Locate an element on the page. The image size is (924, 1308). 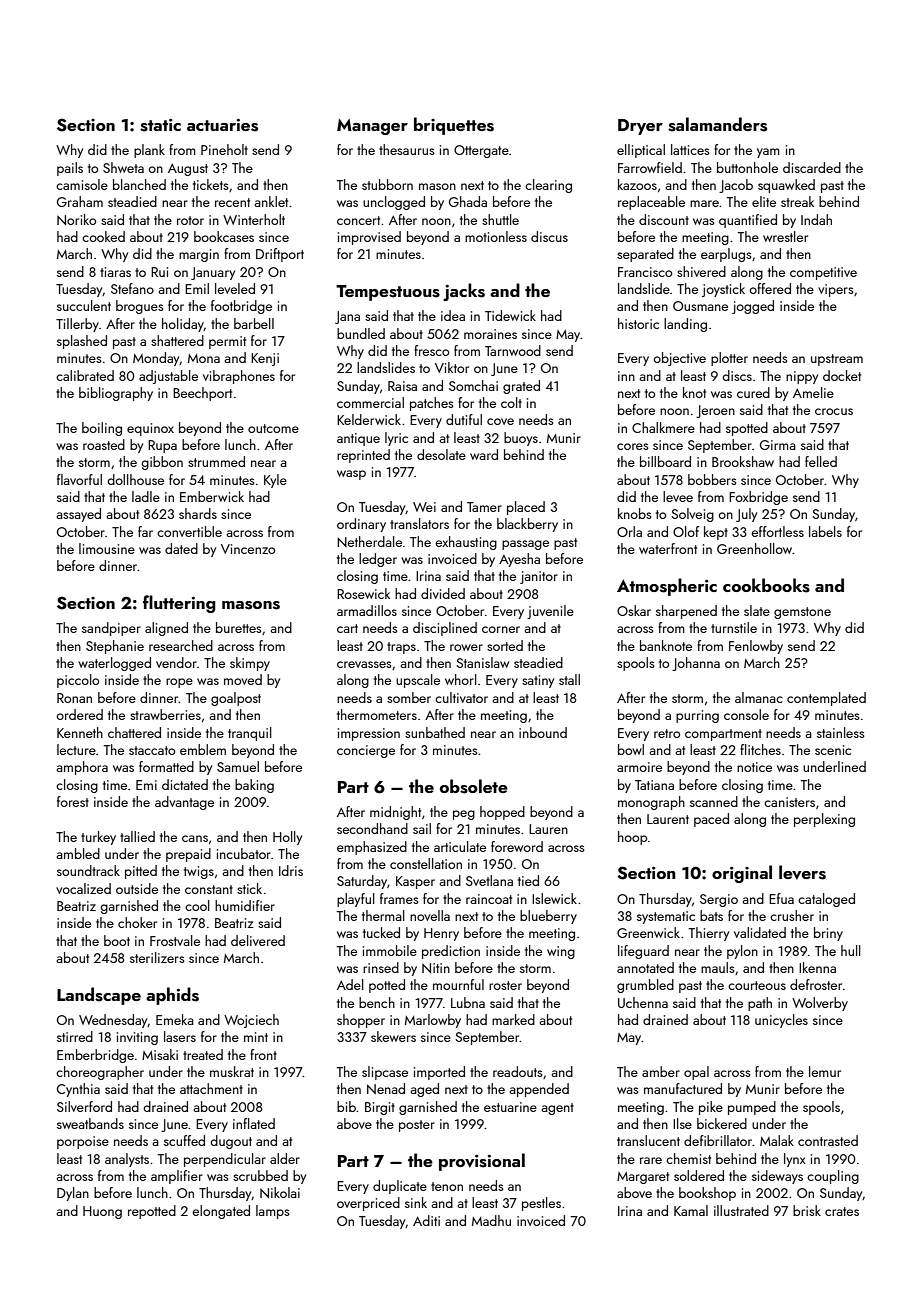
dutiful is located at coordinates (464, 419).
